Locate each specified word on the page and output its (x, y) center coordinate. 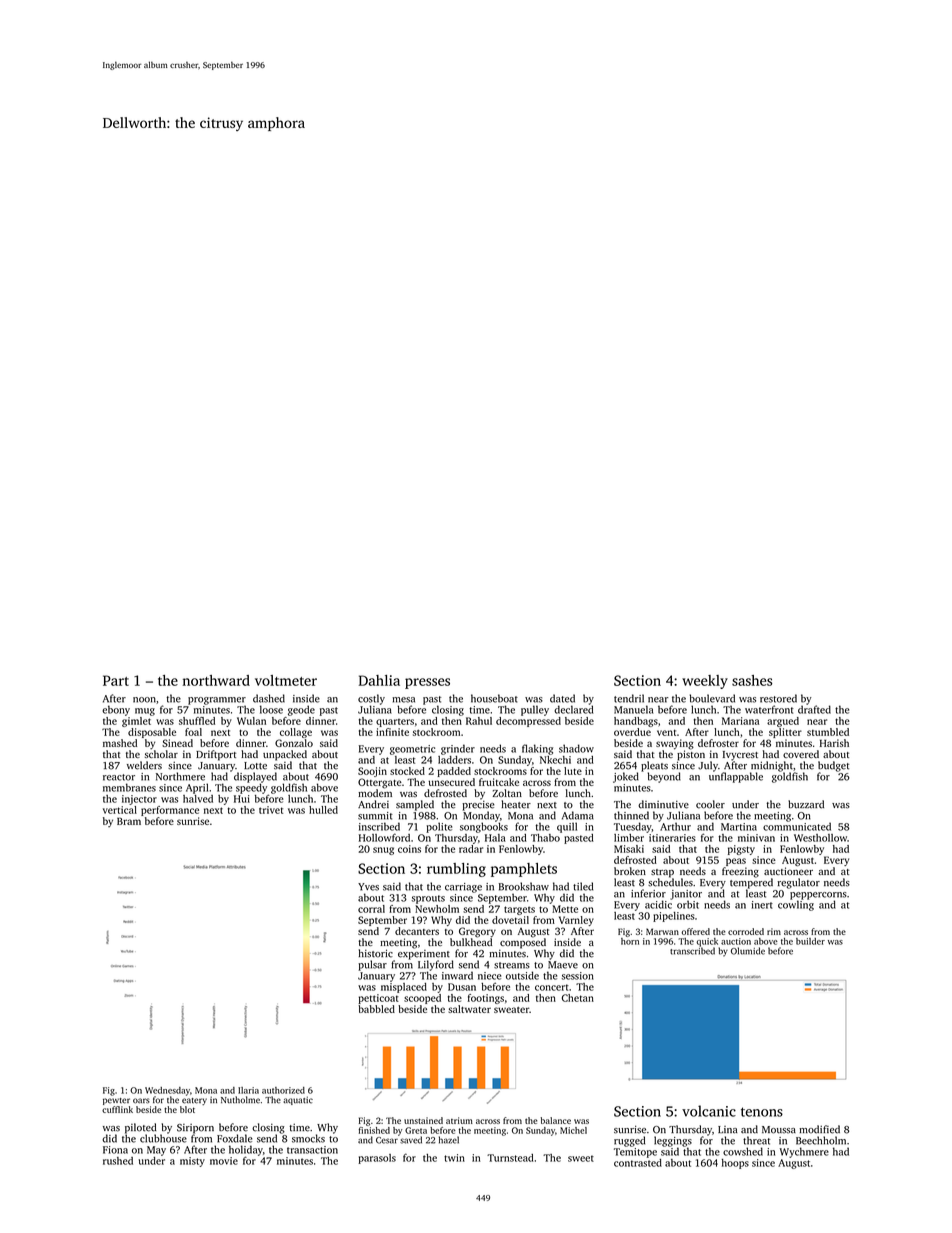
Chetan (578, 998)
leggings (673, 1141)
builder (810, 941)
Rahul (479, 721)
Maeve (563, 965)
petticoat (378, 999)
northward (216, 680)
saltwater (469, 1009)
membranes (129, 787)
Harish (834, 743)
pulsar (372, 965)
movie (224, 1161)
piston (691, 755)
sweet (581, 1158)
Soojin (372, 772)
